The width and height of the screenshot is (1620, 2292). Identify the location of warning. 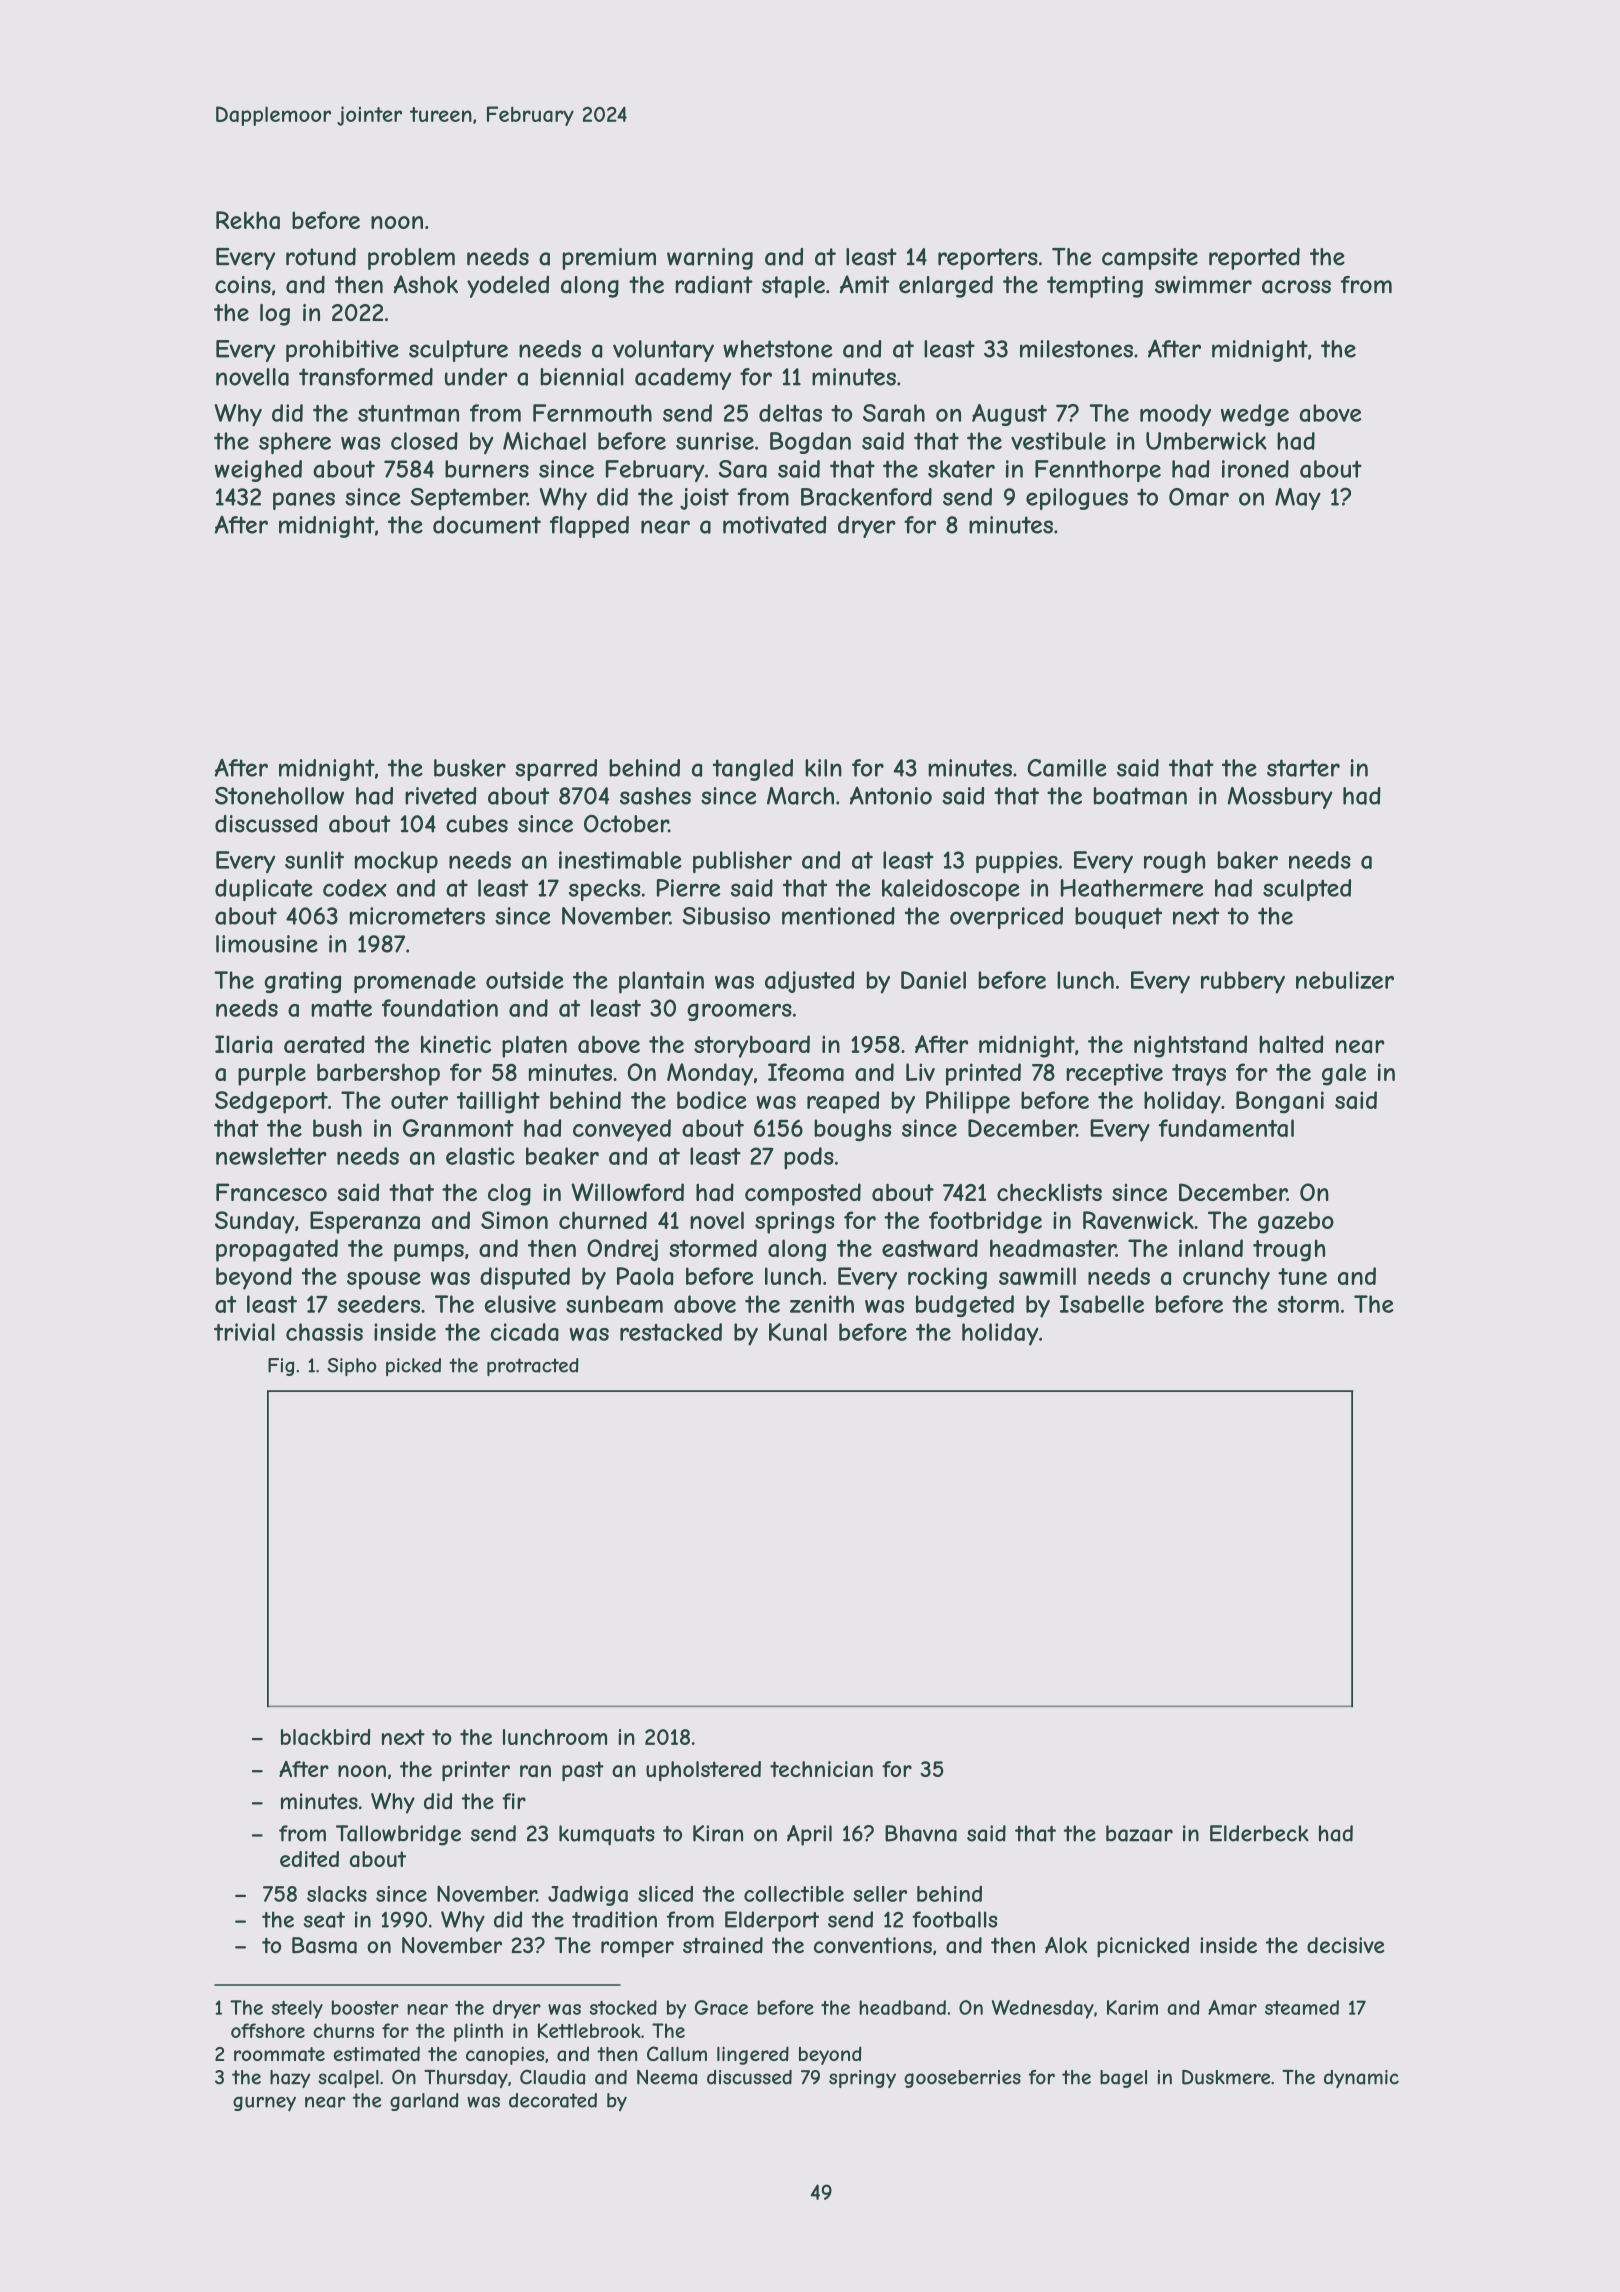
(710, 259).
